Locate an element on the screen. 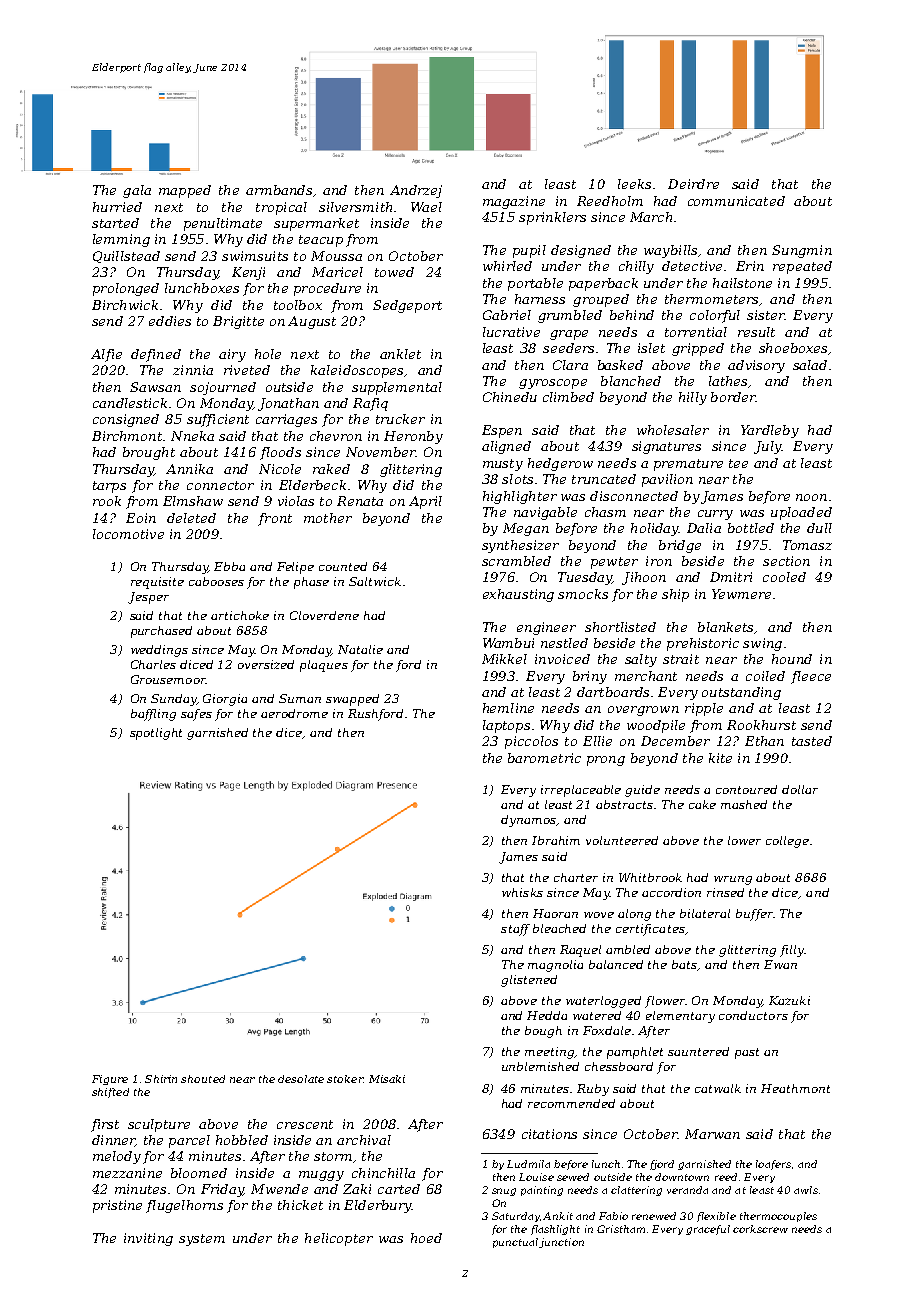 The width and height of the screenshot is (924, 1308). thicket is located at coordinates (300, 1205).
